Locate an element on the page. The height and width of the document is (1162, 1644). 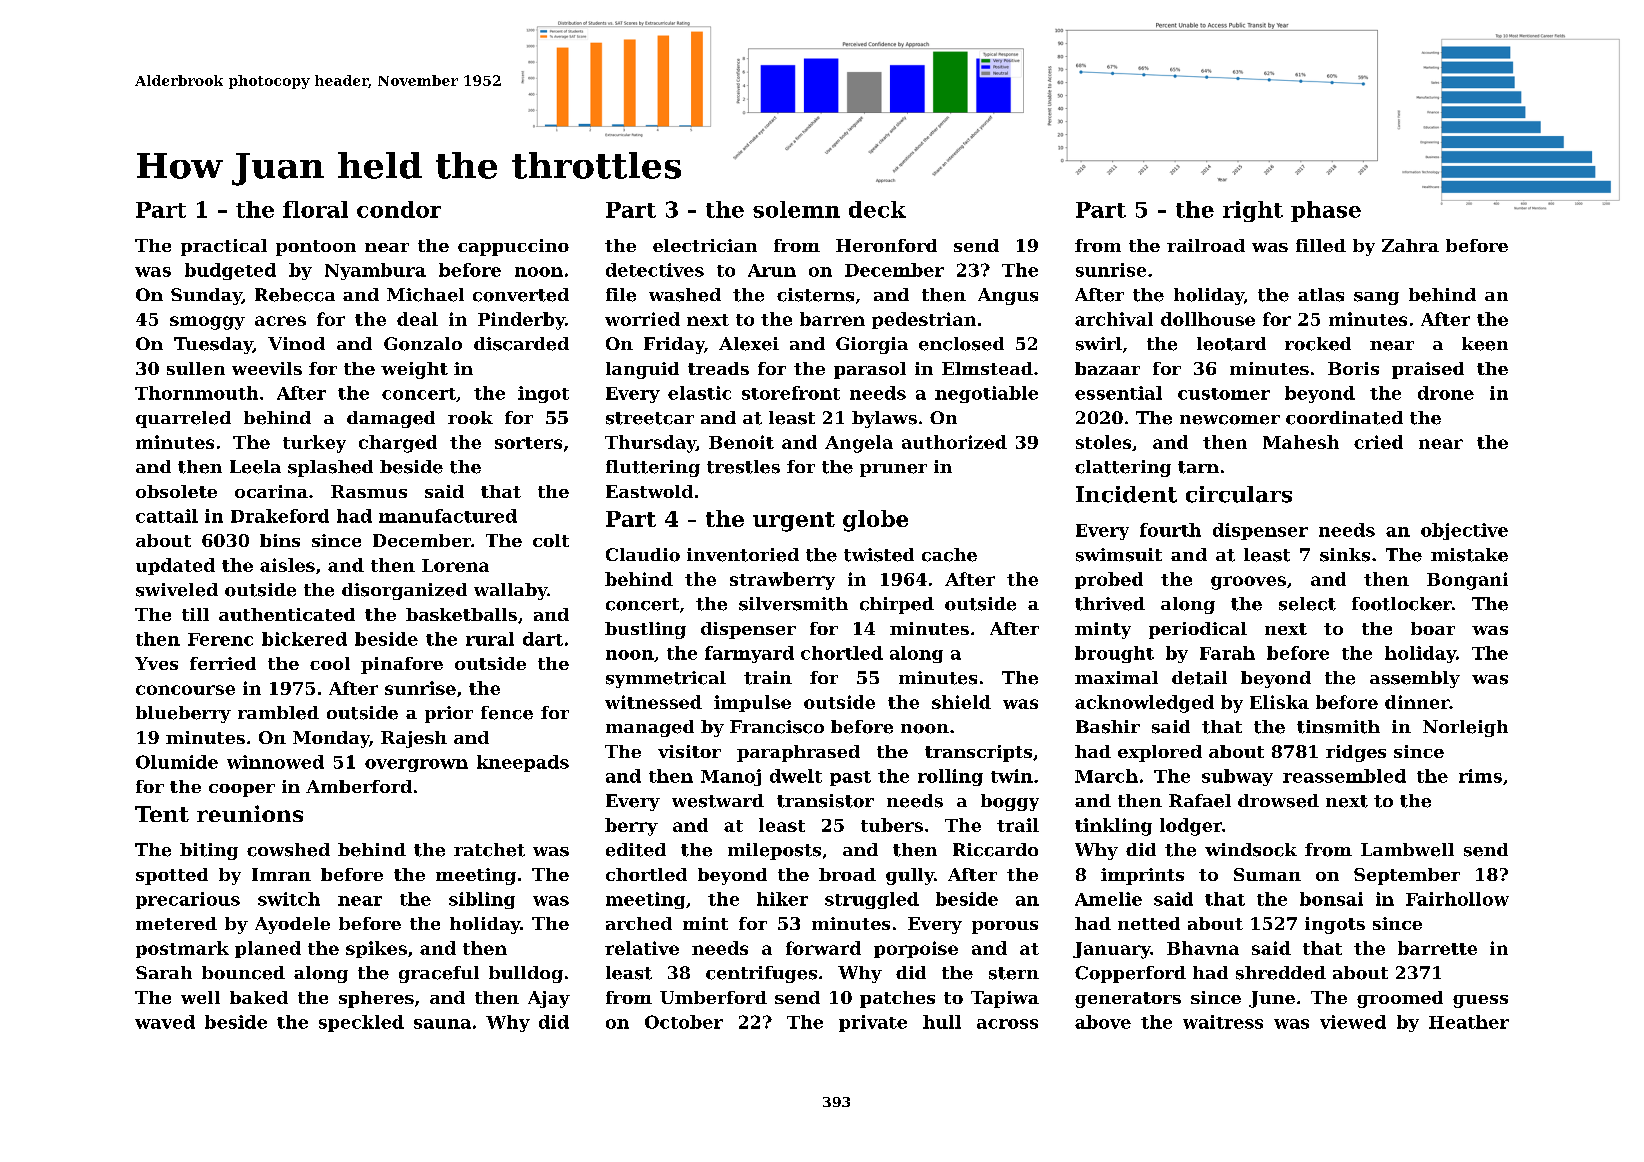
Heronford is located at coordinates (886, 245).
